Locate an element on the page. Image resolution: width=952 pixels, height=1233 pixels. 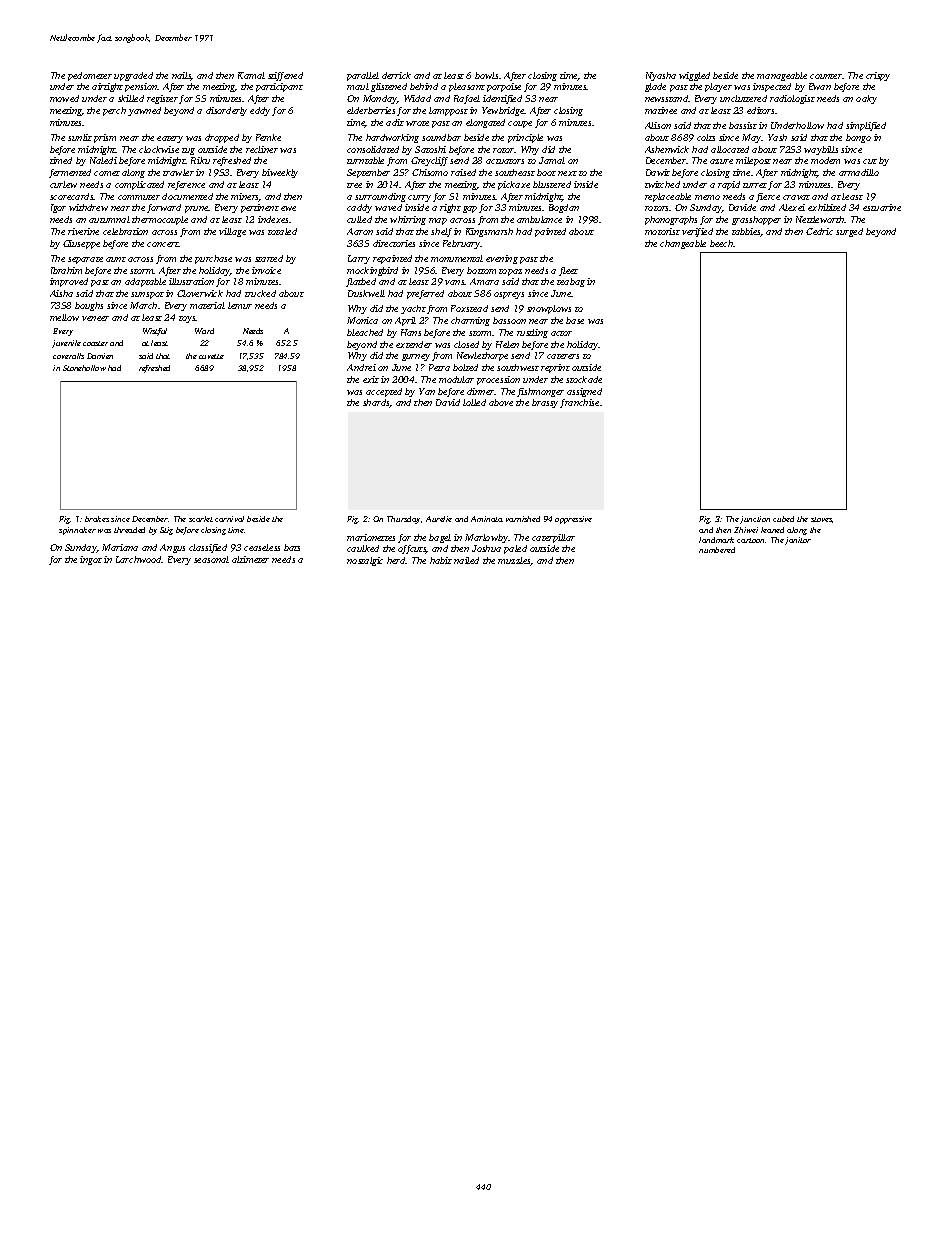
base is located at coordinates (575, 320).
